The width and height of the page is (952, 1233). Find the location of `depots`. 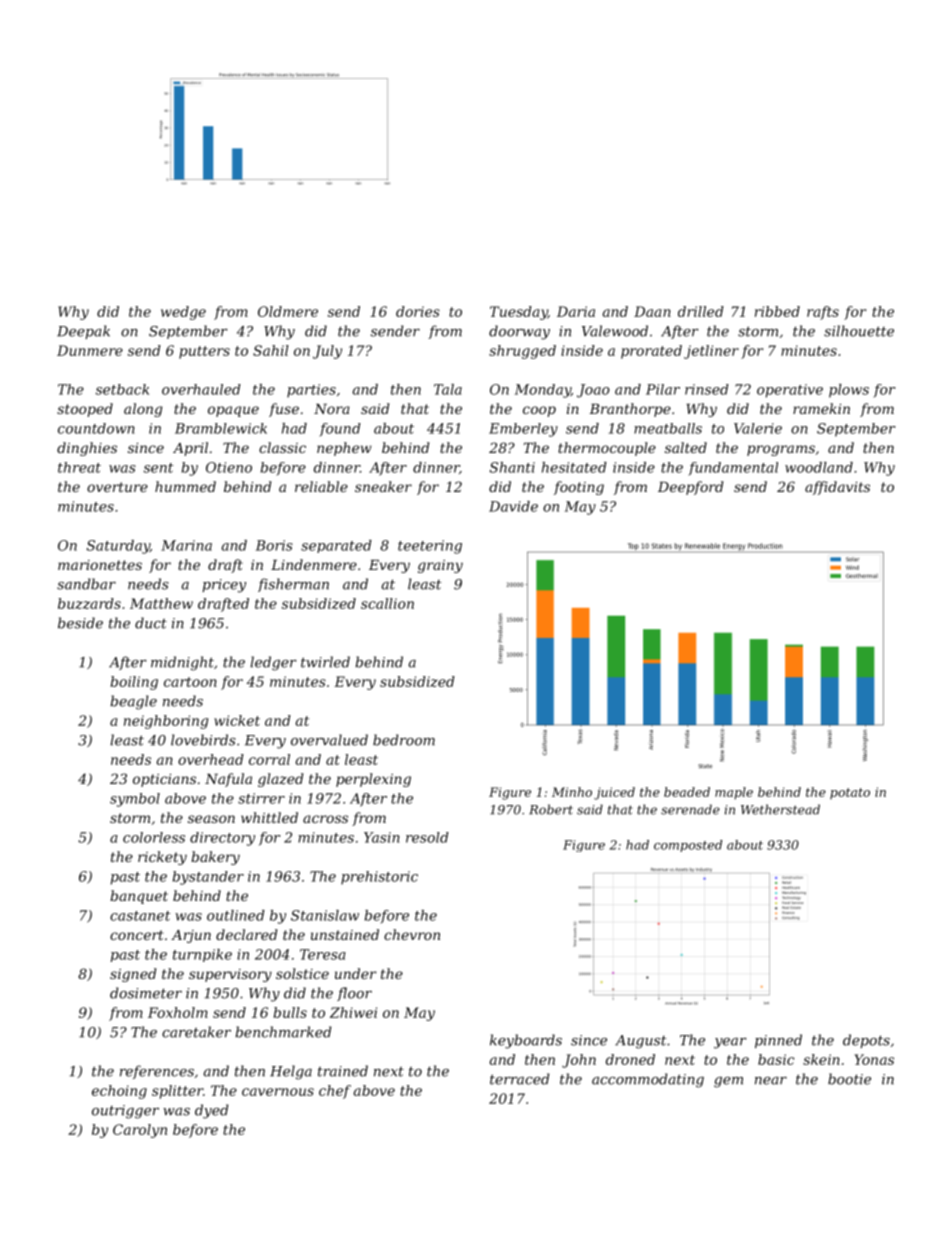

depots is located at coordinates (866, 1041).
